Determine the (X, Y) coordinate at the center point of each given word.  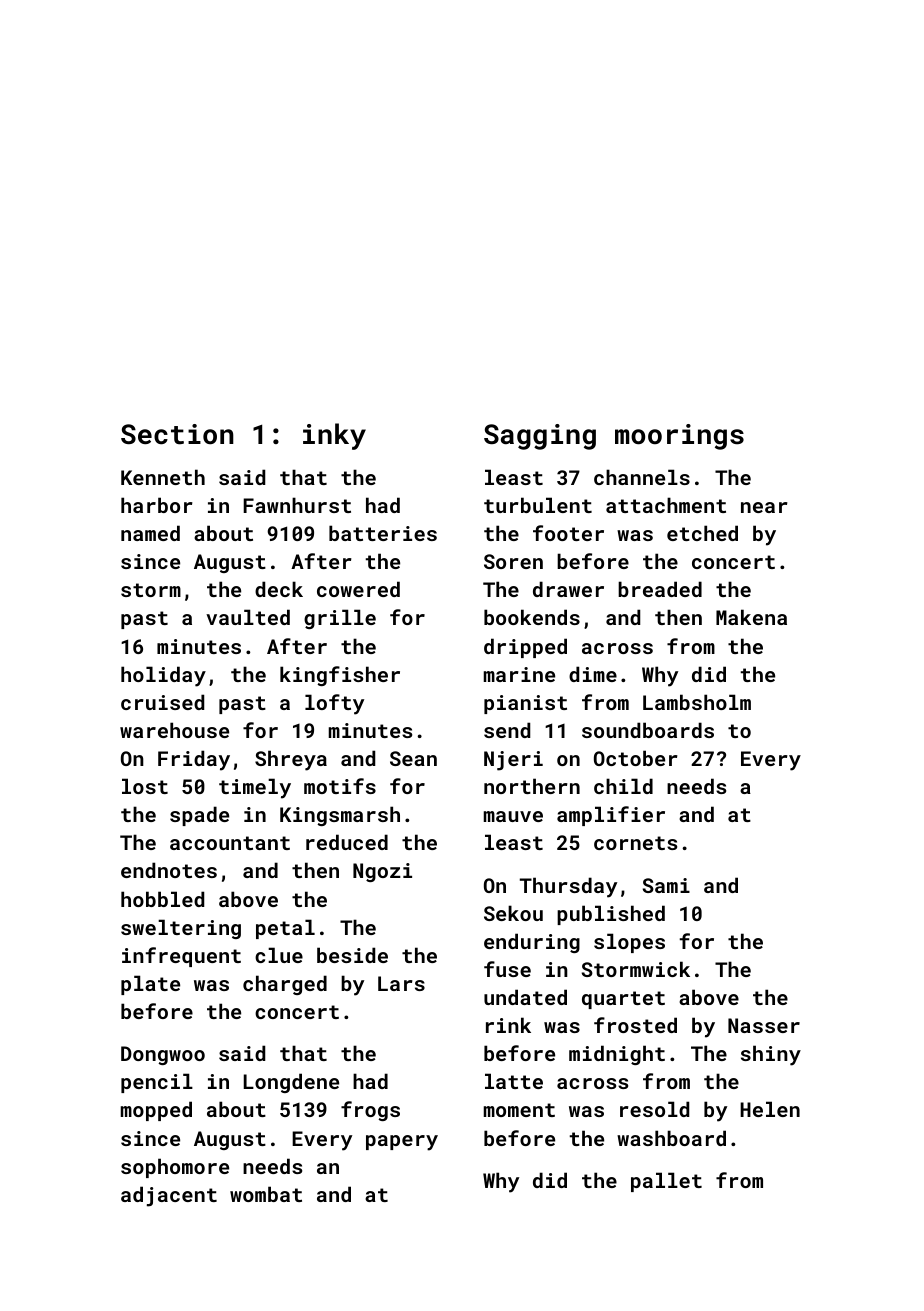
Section (177, 434)
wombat (266, 1194)
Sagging (540, 437)
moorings (679, 437)
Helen (770, 1109)
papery (402, 1143)
